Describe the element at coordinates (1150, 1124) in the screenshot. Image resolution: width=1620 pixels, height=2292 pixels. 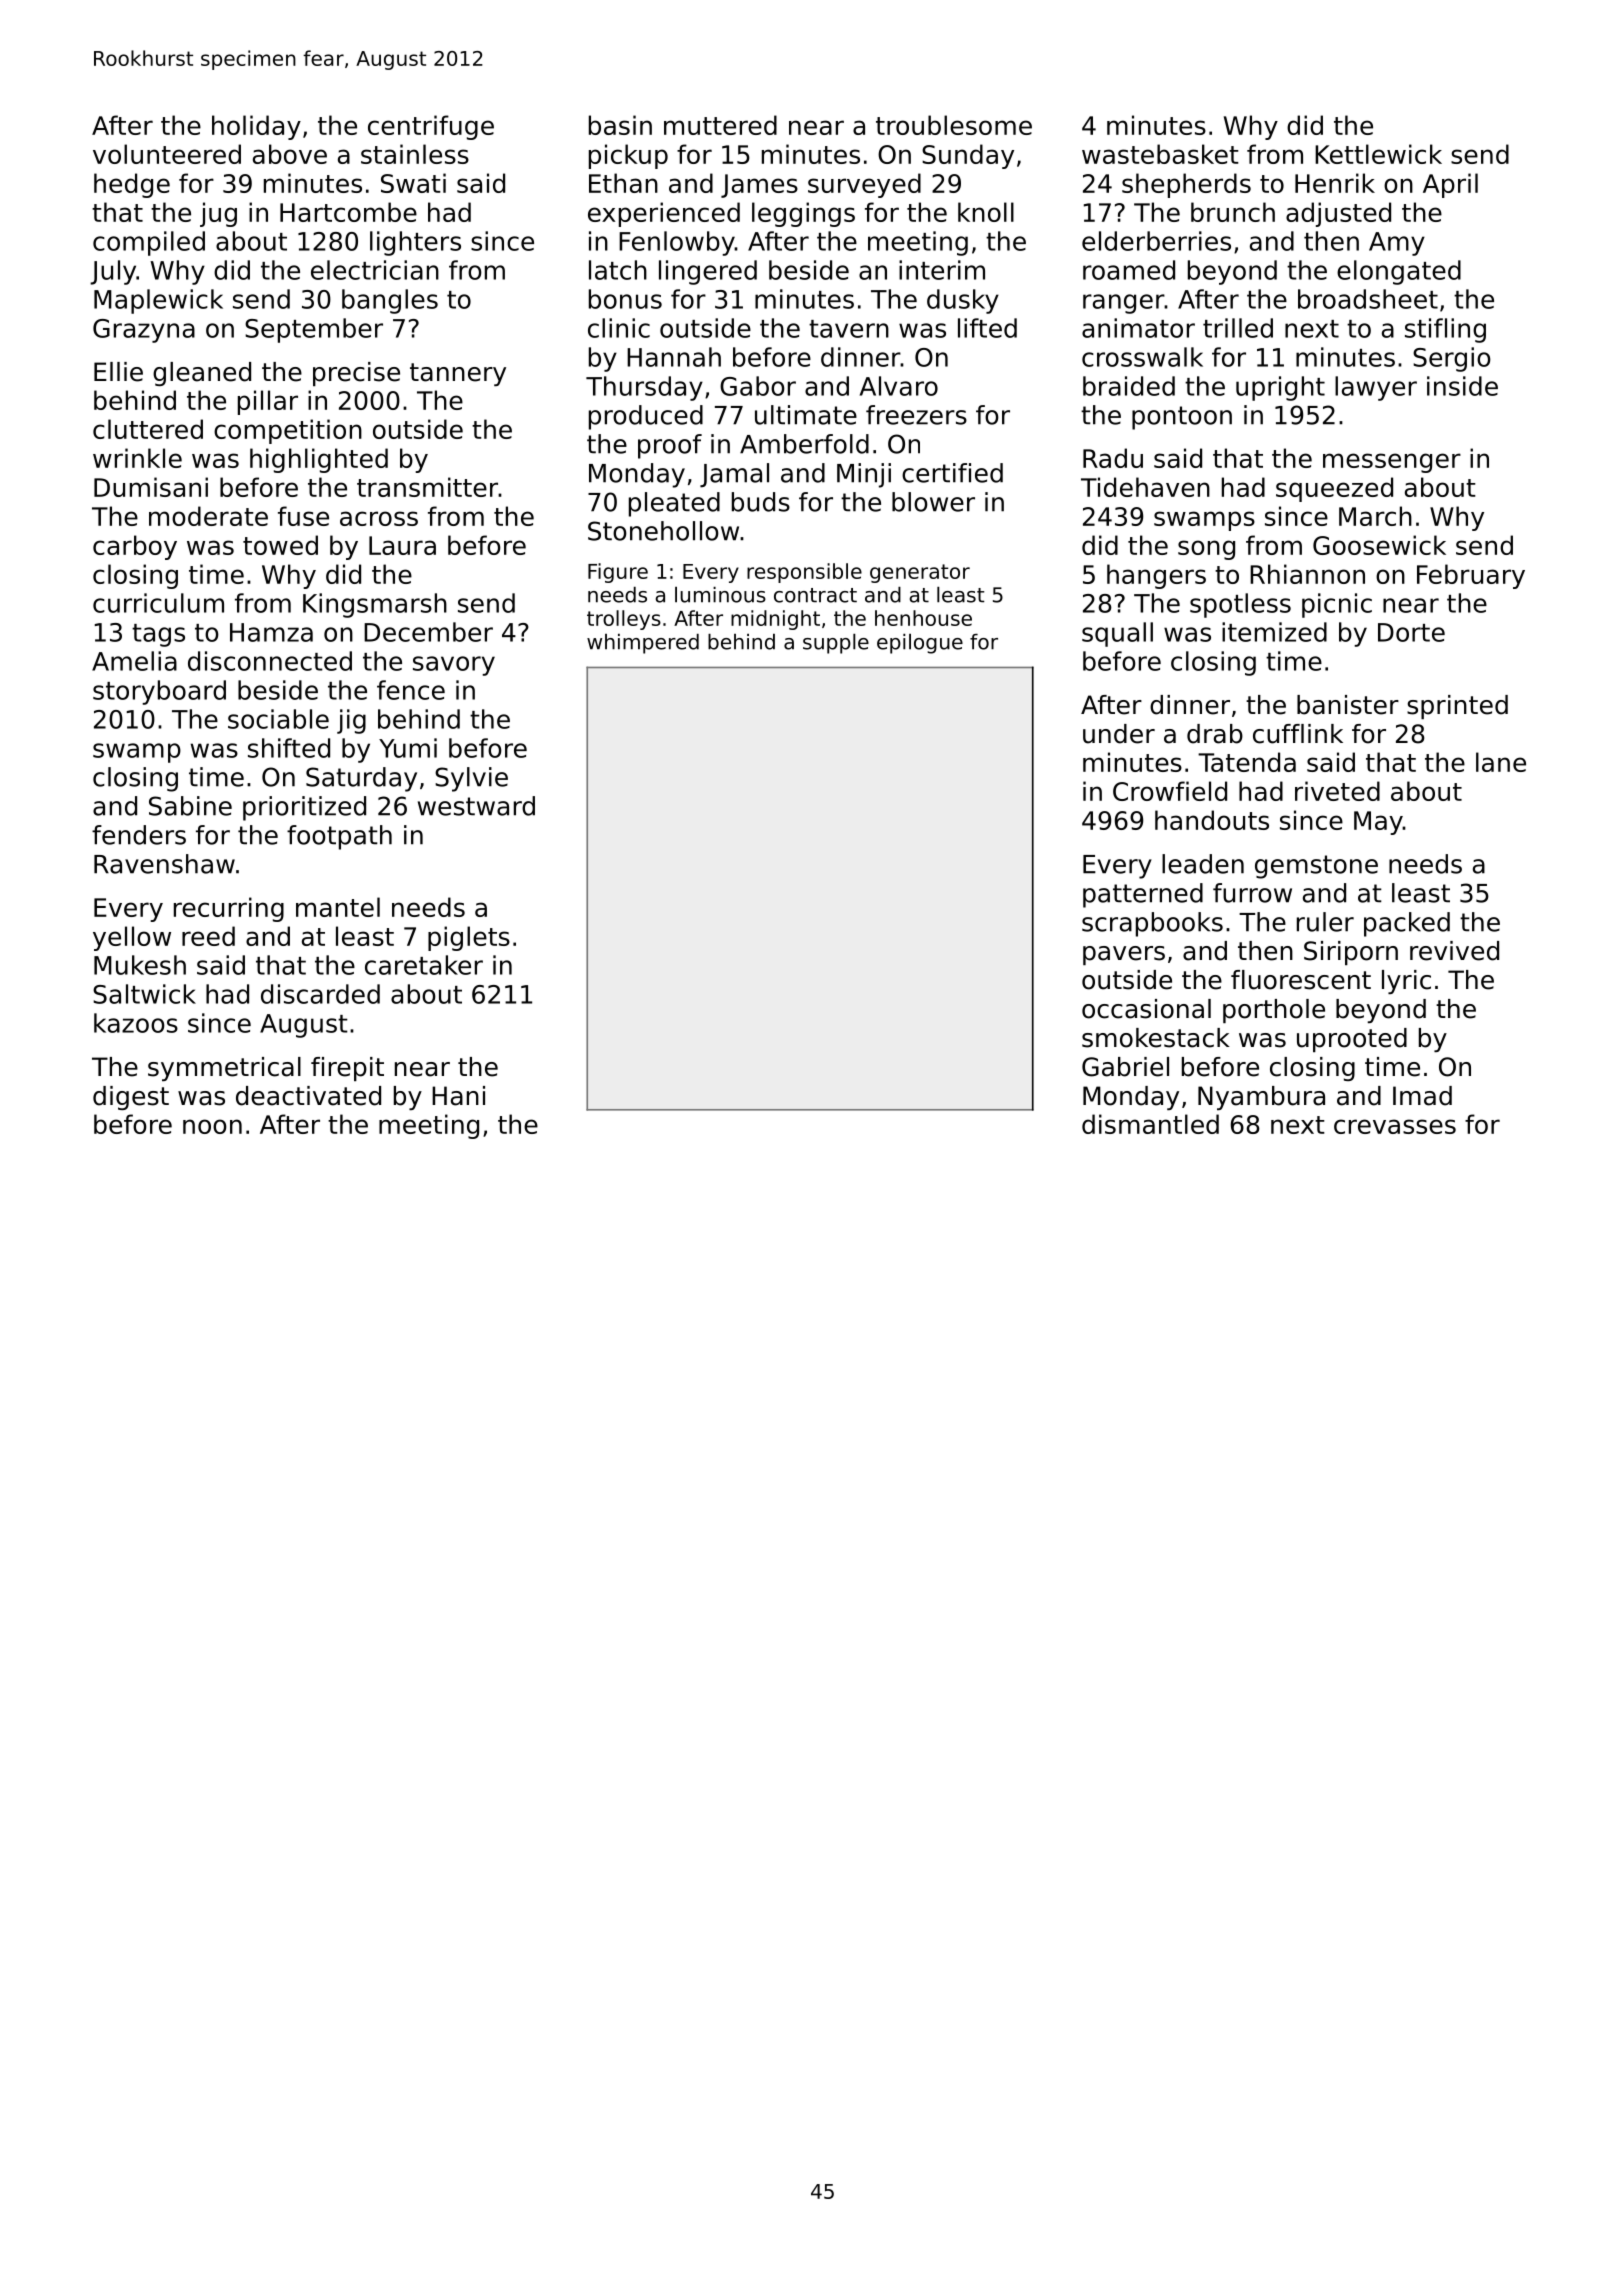
I see `dismantled` at that location.
